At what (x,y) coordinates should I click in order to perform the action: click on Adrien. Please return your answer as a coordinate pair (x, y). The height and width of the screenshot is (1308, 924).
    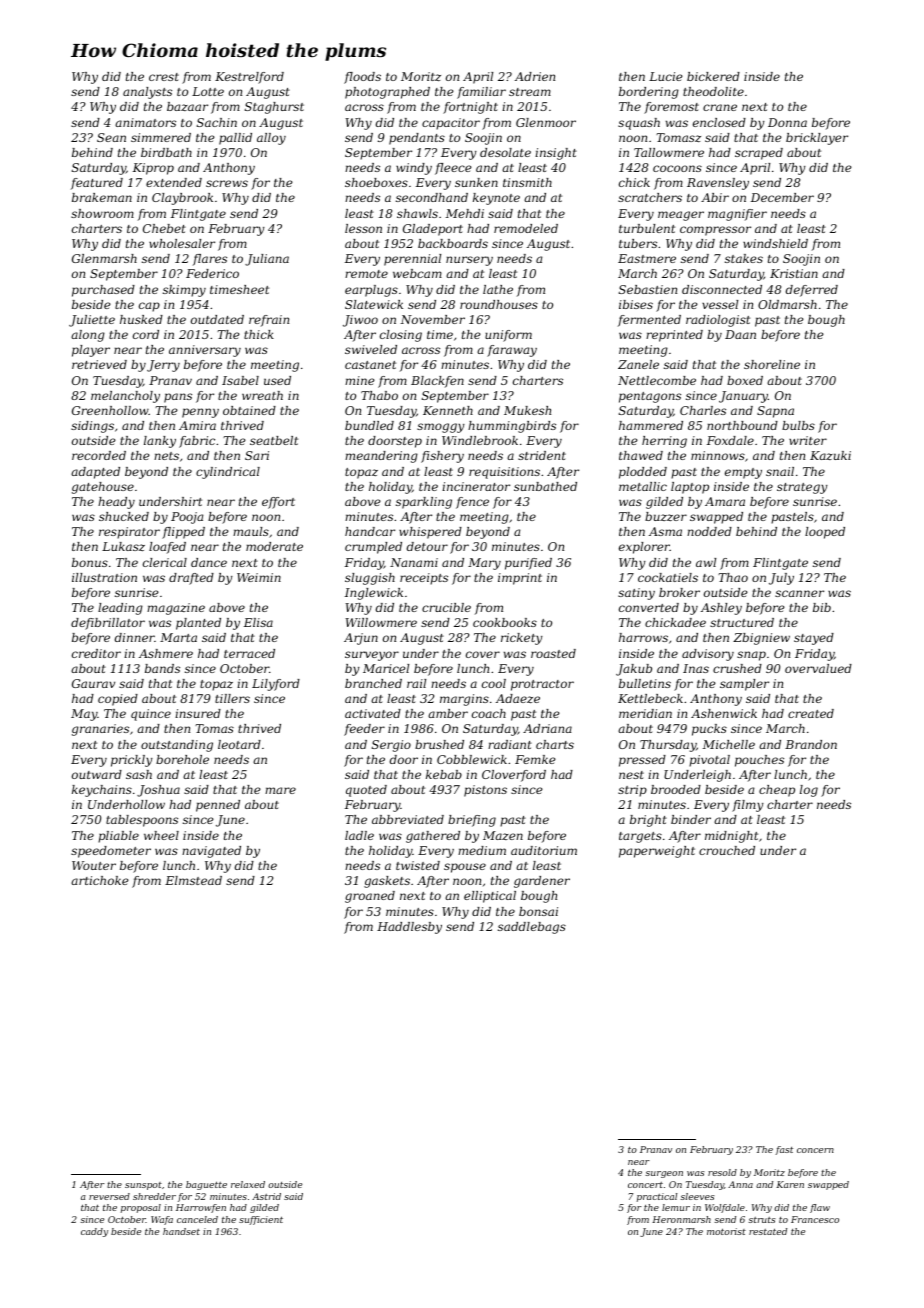
    Looking at the image, I should click on (535, 76).
